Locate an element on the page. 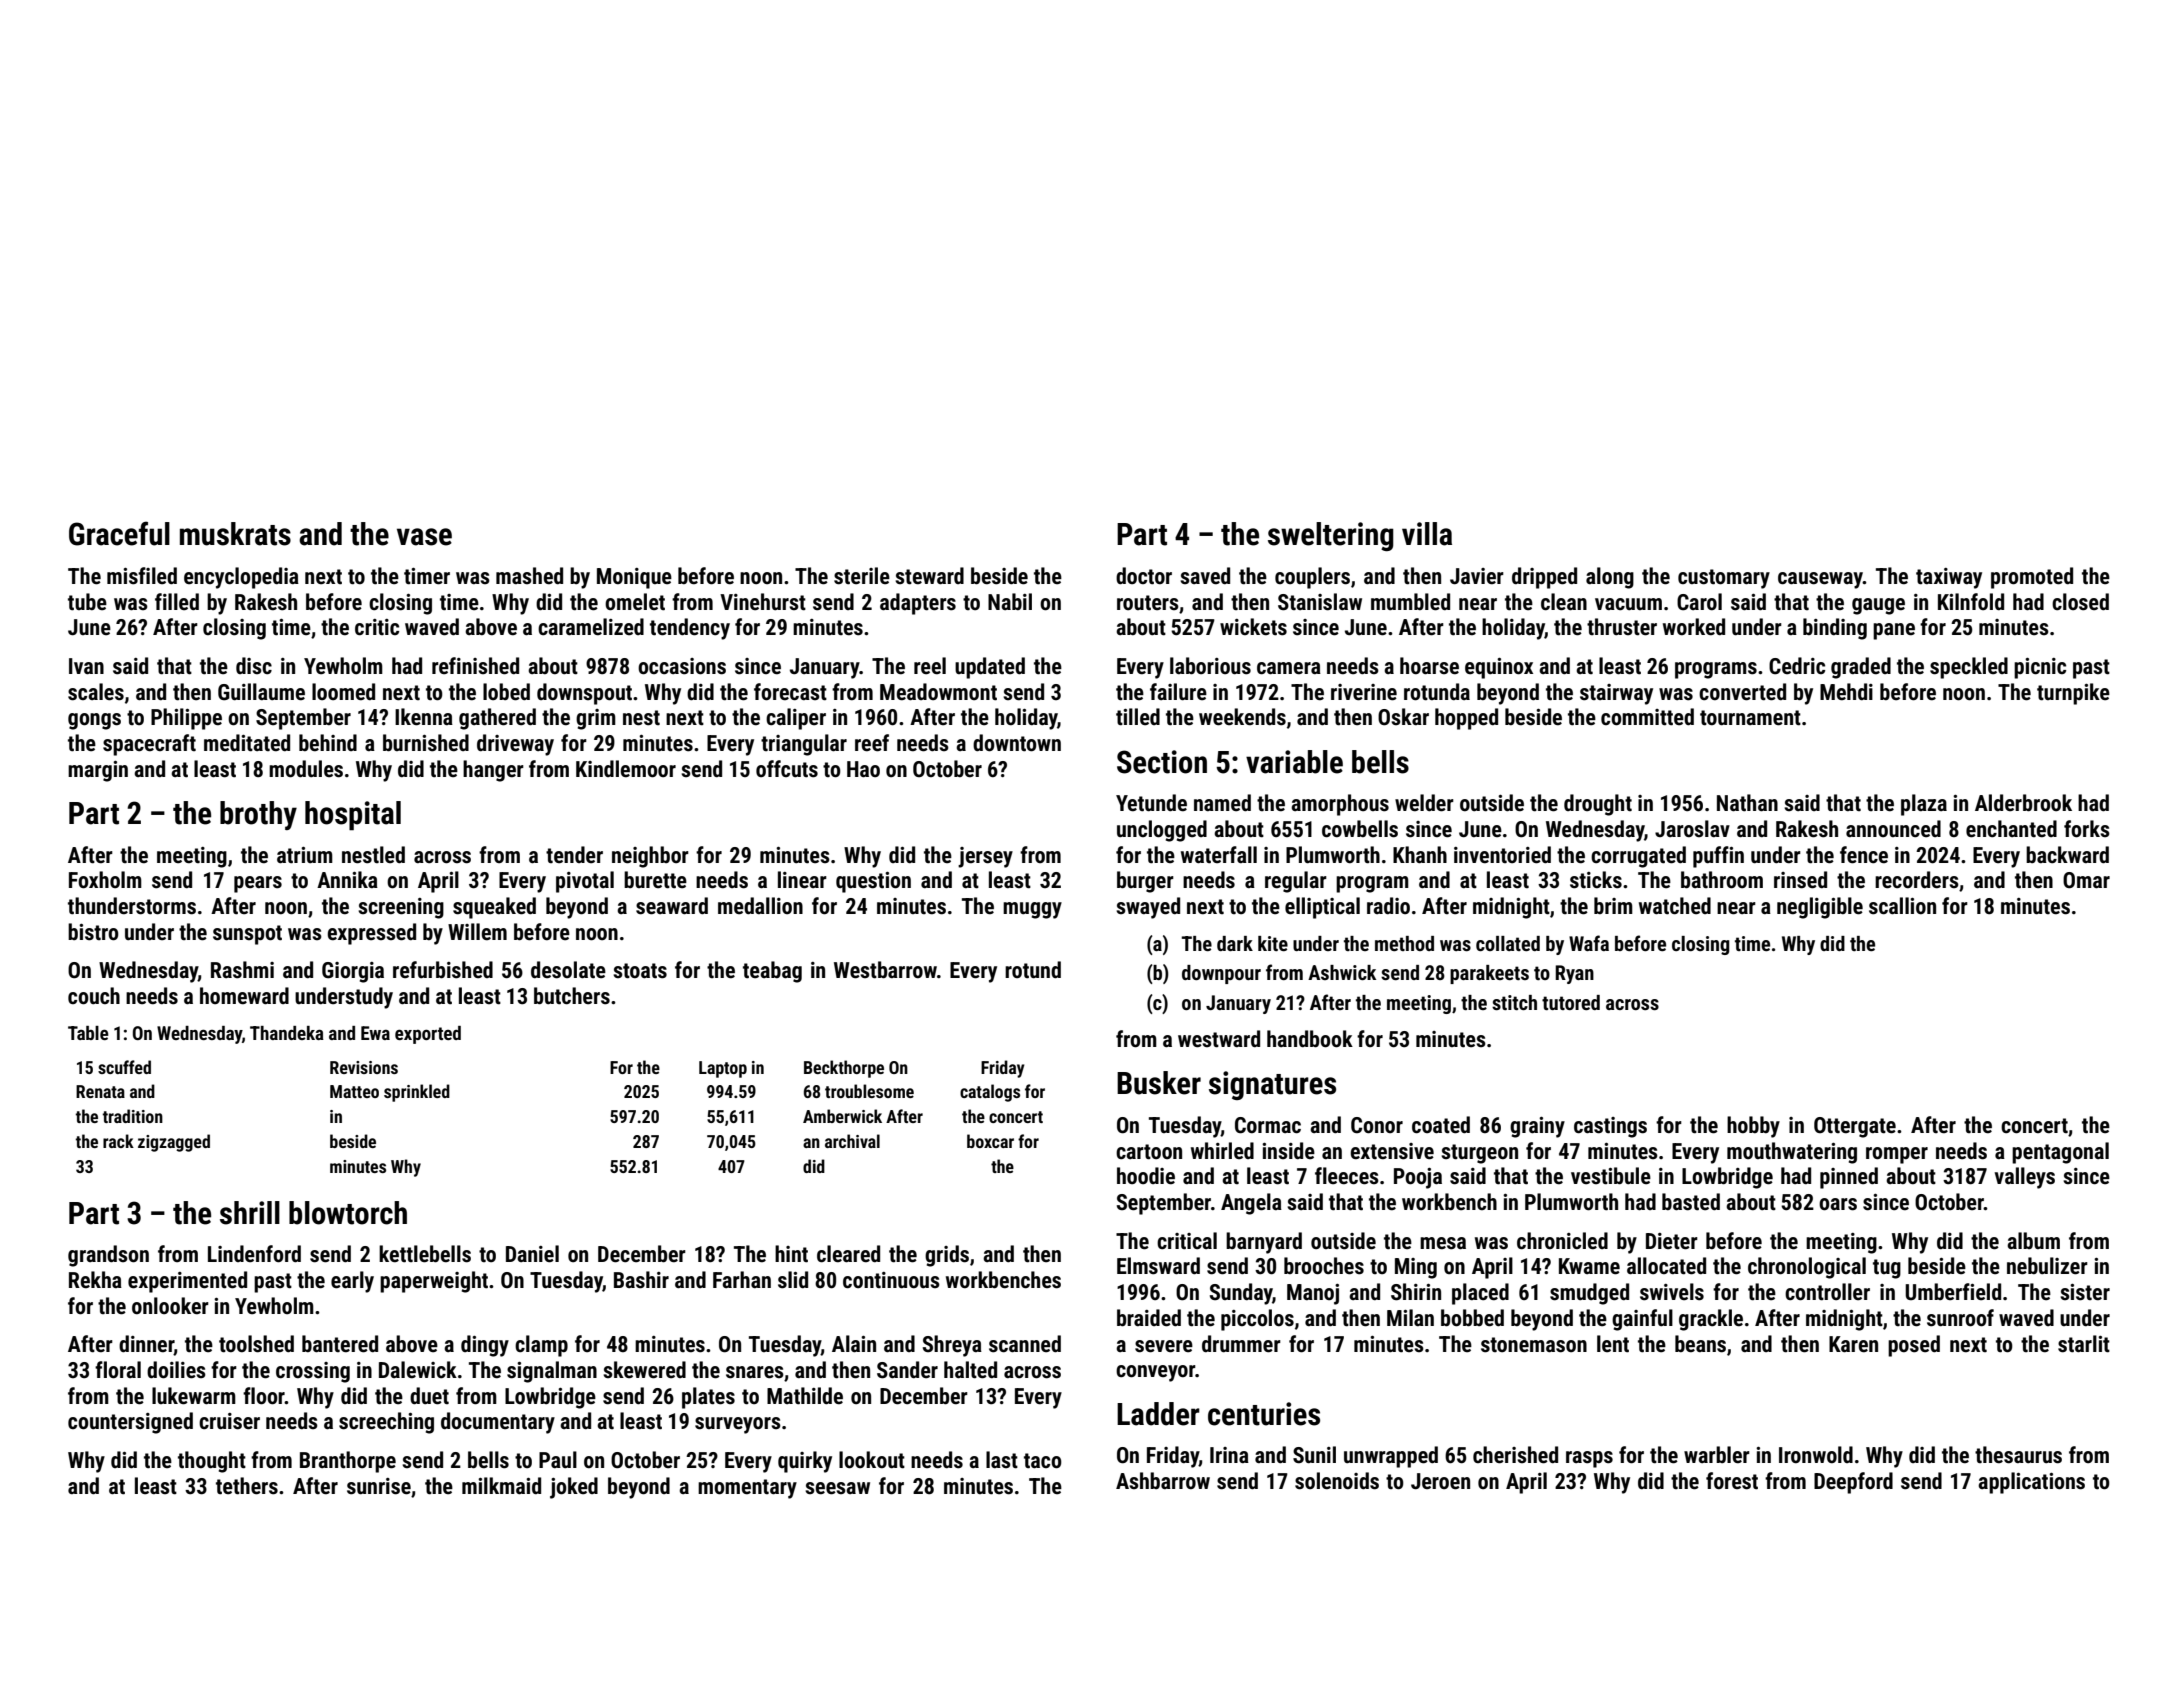 Image resolution: width=2178 pixels, height=1683 pixels. sweltering is located at coordinates (1331, 536).
